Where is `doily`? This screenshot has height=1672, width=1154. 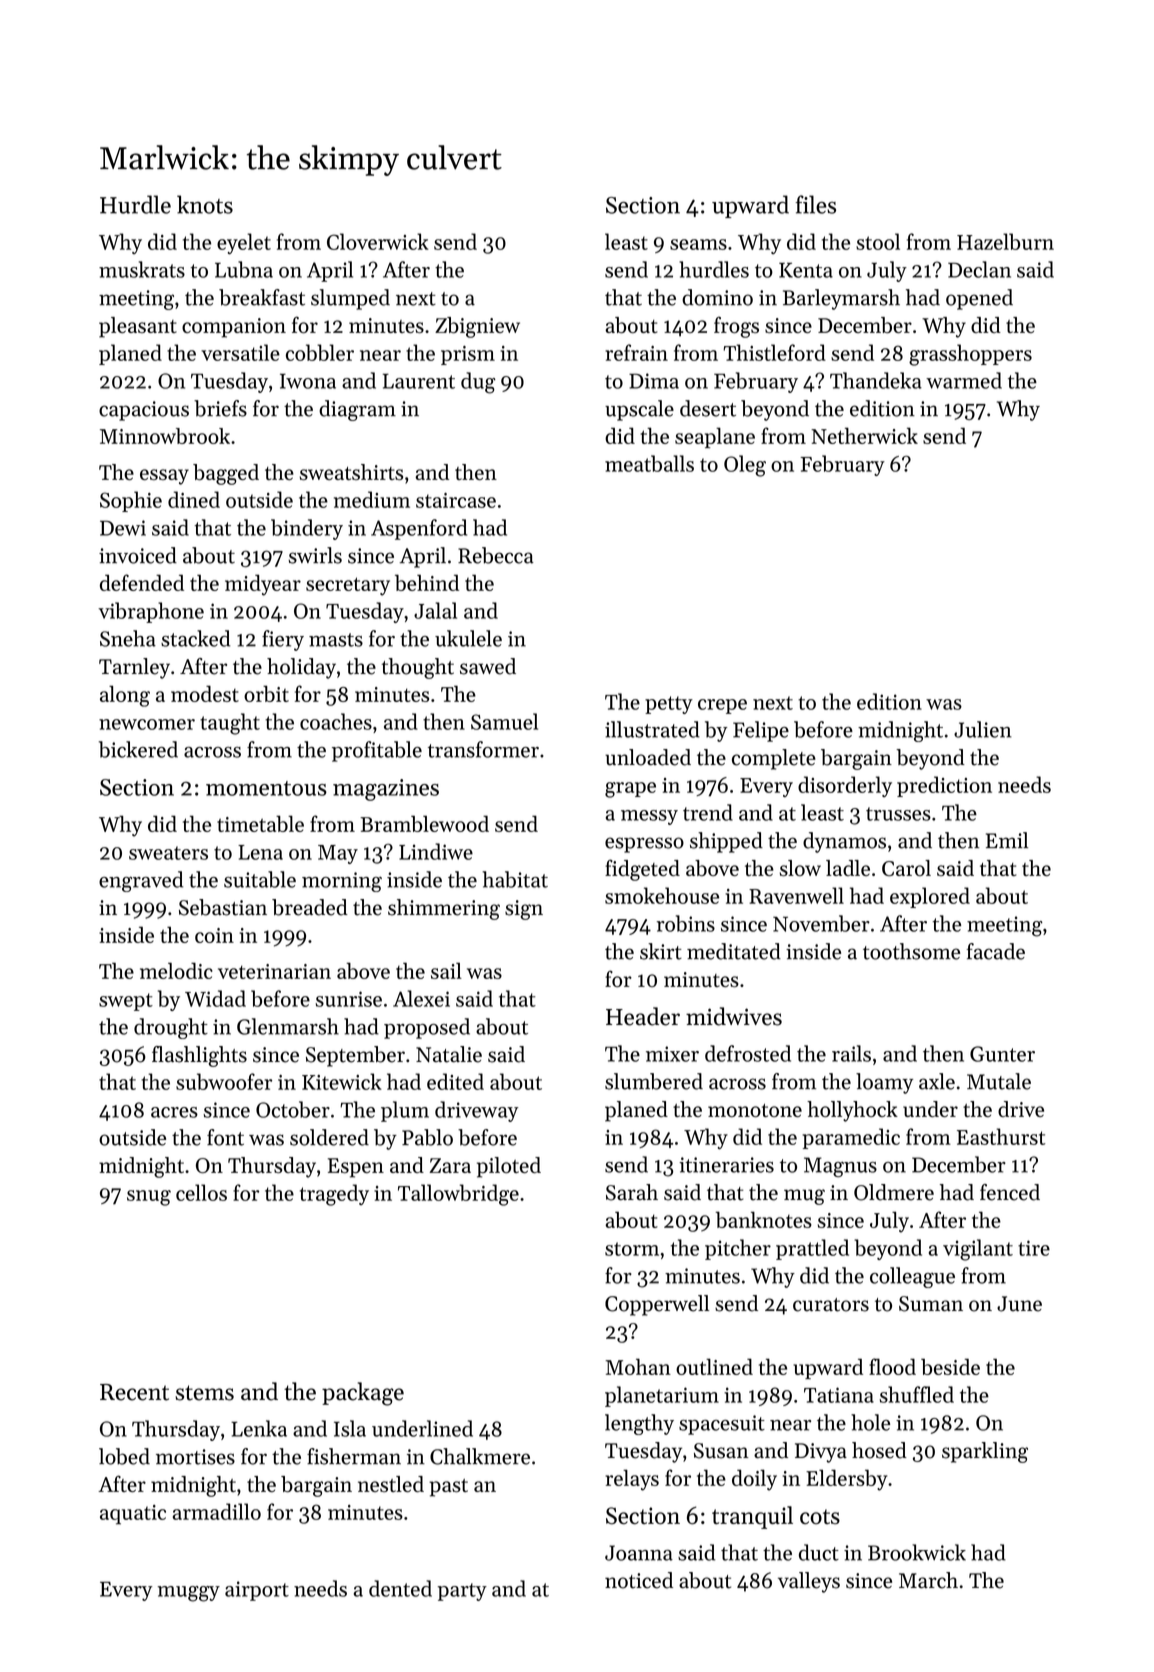 doily is located at coordinates (754, 1480).
